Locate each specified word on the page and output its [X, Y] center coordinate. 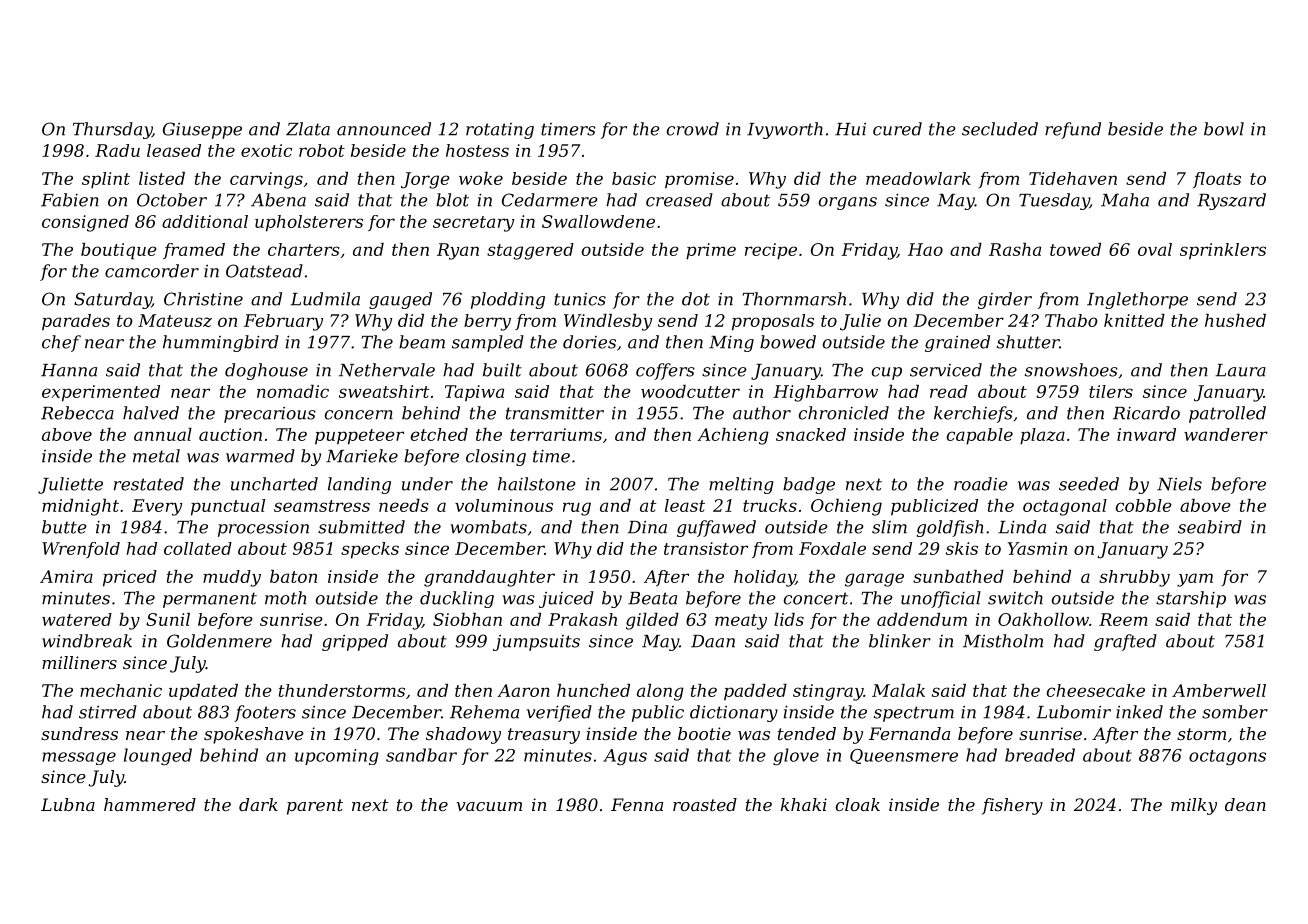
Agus [625, 757]
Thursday [112, 130]
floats [1217, 180]
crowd [693, 129]
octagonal [1065, 507]
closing [496, 457]
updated [203, 692]
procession [263, 529]
